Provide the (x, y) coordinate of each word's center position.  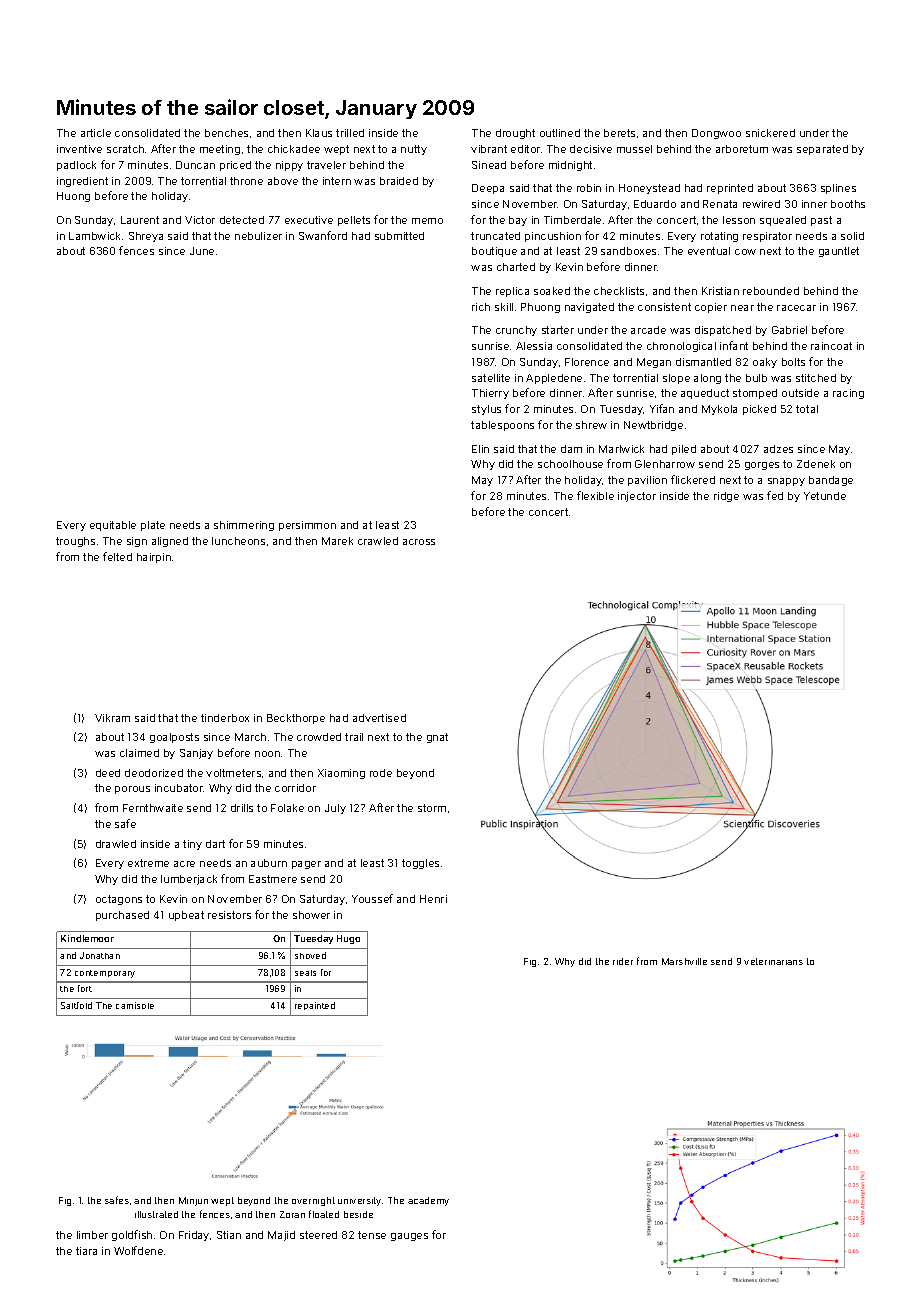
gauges (409, 1237)
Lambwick (94, 236)
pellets (354, 221)
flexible (595, 495)
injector (637, 497)
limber (92, 1235)
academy (428, 1201)
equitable (113, 526)
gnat (437, 738)
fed (775, 495)
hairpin (154, 558)
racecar (796, 308)
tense (372, 1235)
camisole (135, 1005)
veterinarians (773, 961)
